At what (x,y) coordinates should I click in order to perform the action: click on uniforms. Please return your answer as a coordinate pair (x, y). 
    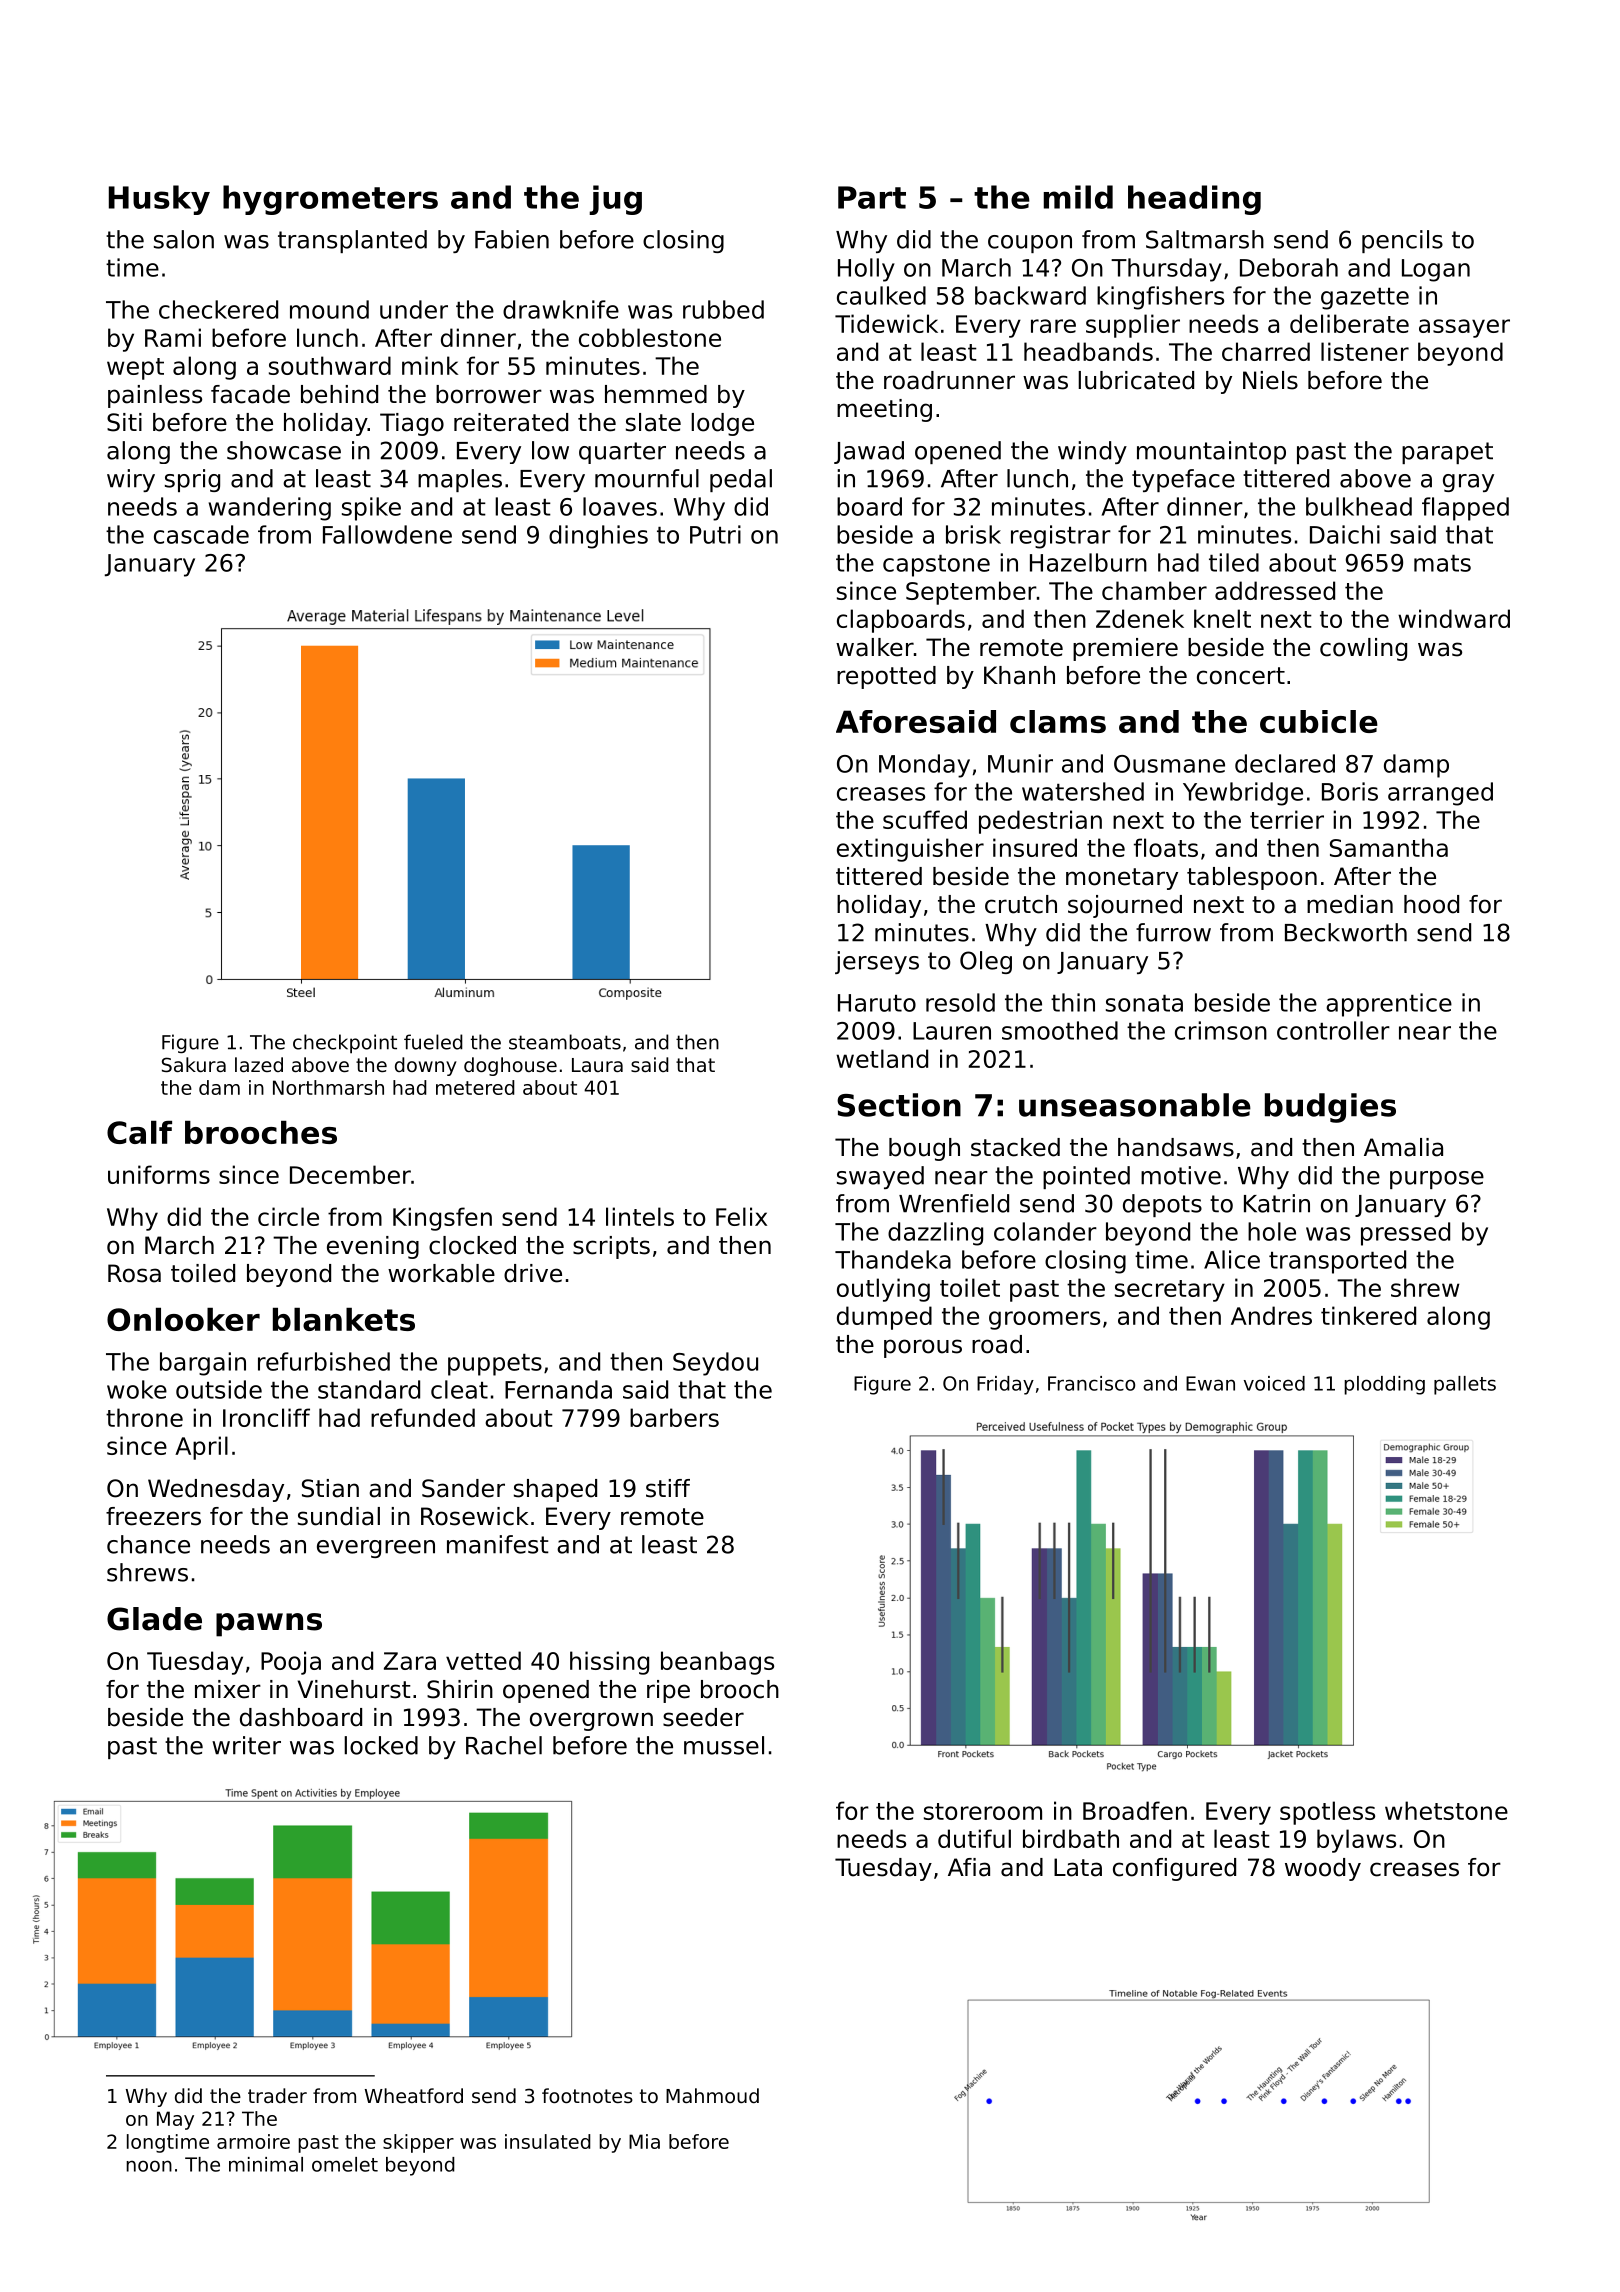
    Looking at the image, I should click on (159, 1174).
